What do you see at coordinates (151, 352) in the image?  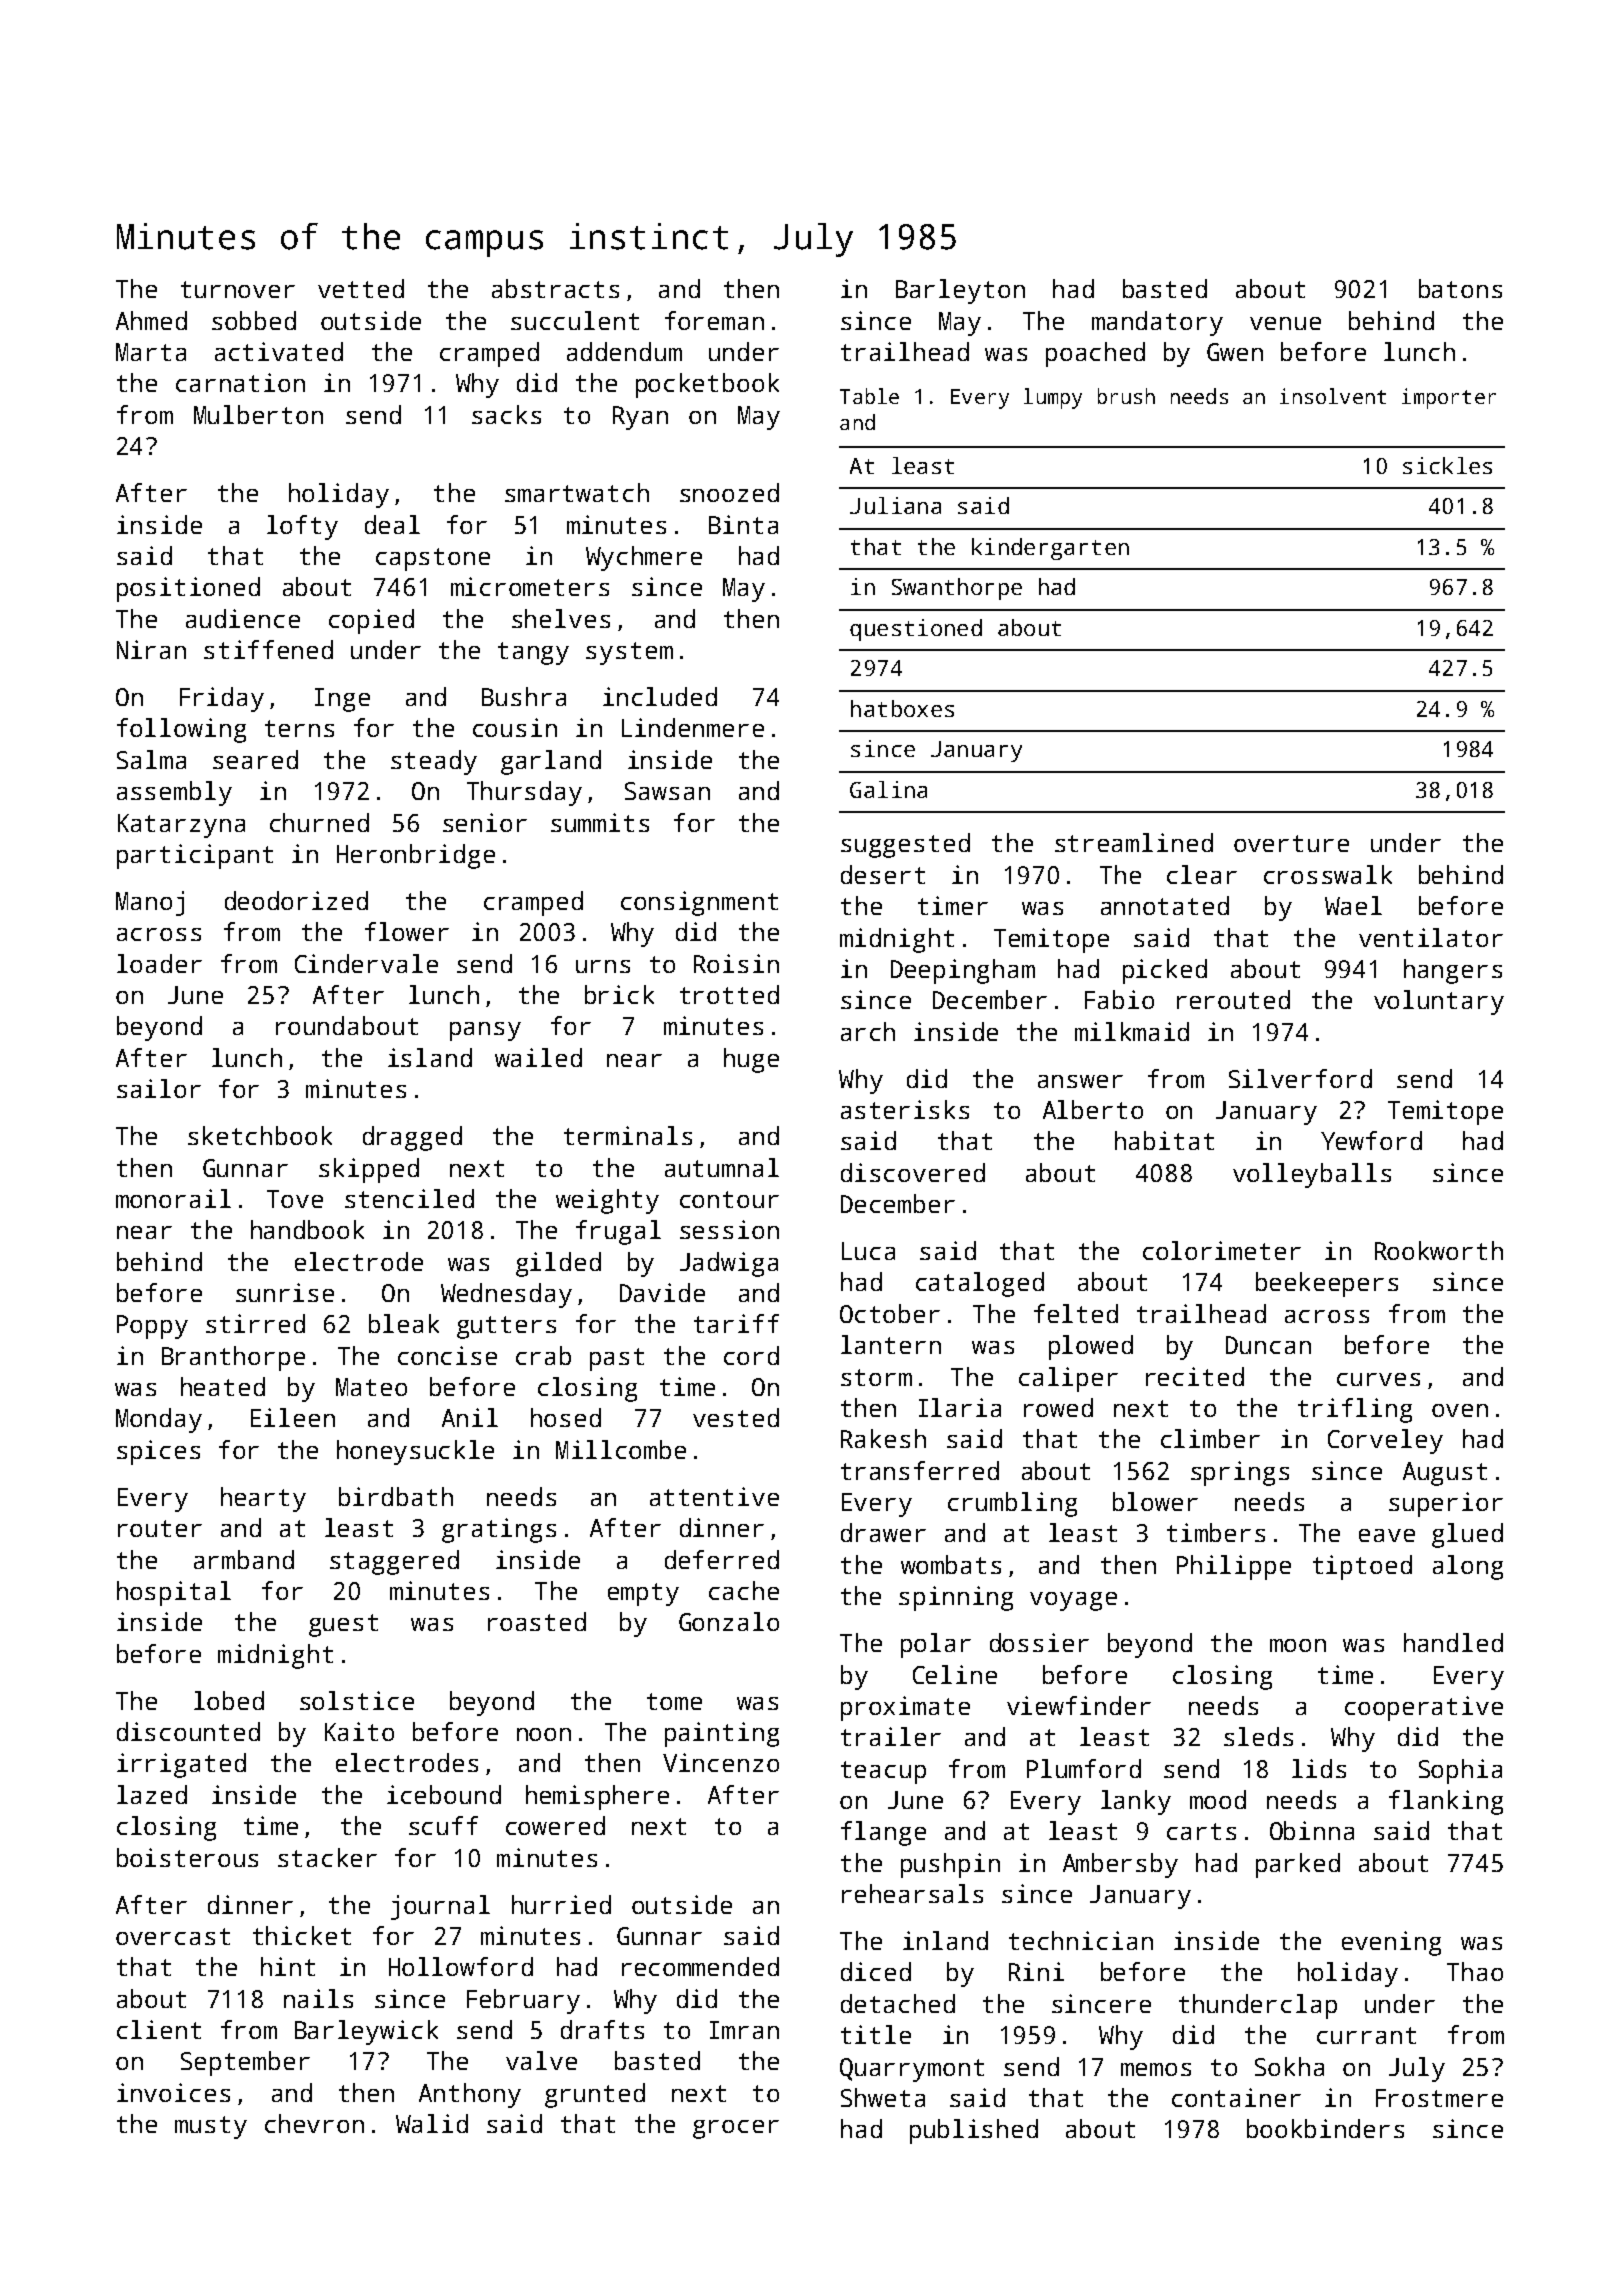 I see `Marta` at bounding box center [151, 352].
